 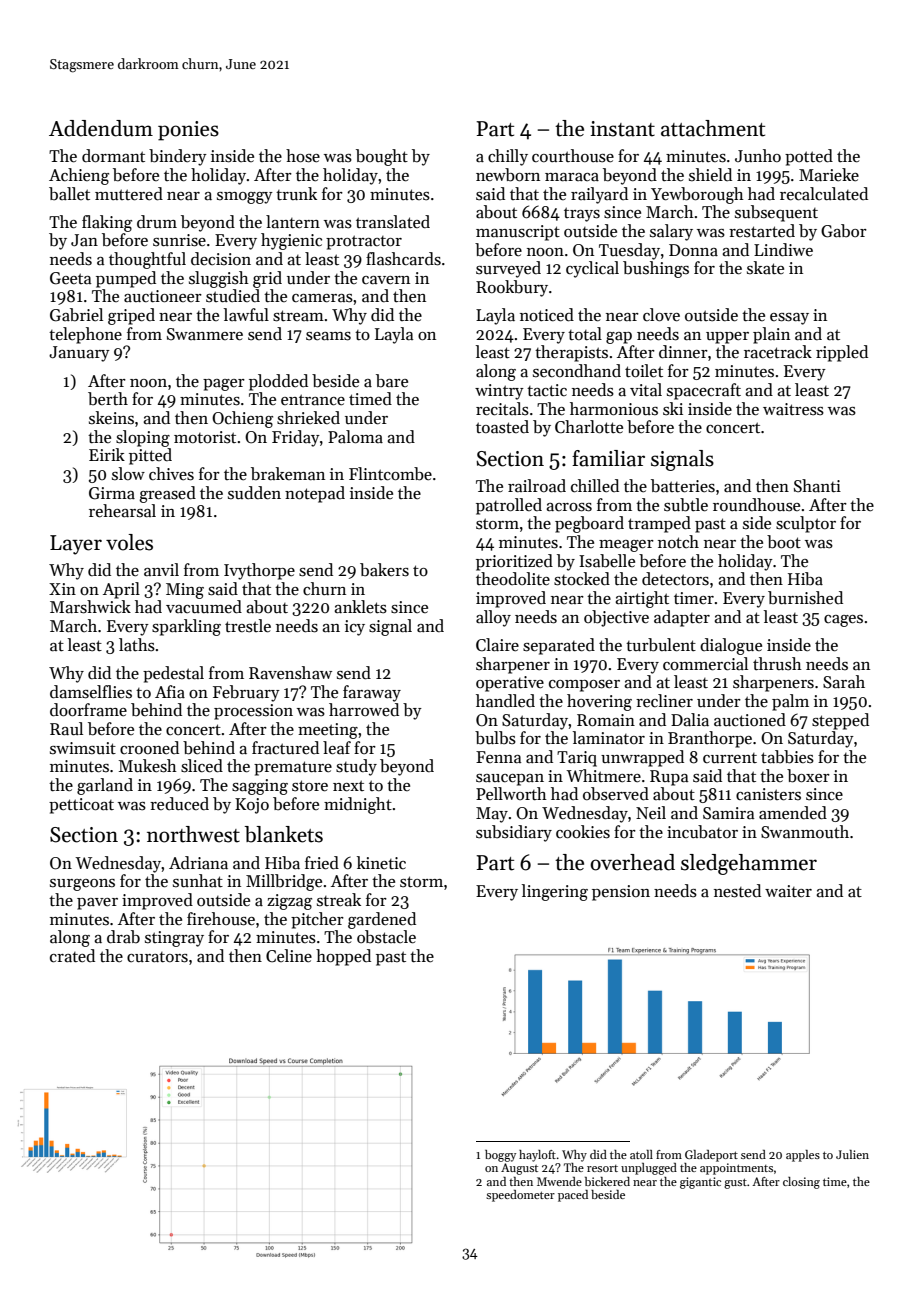 I want to click on brakeman, so click(x=288, y=474).
